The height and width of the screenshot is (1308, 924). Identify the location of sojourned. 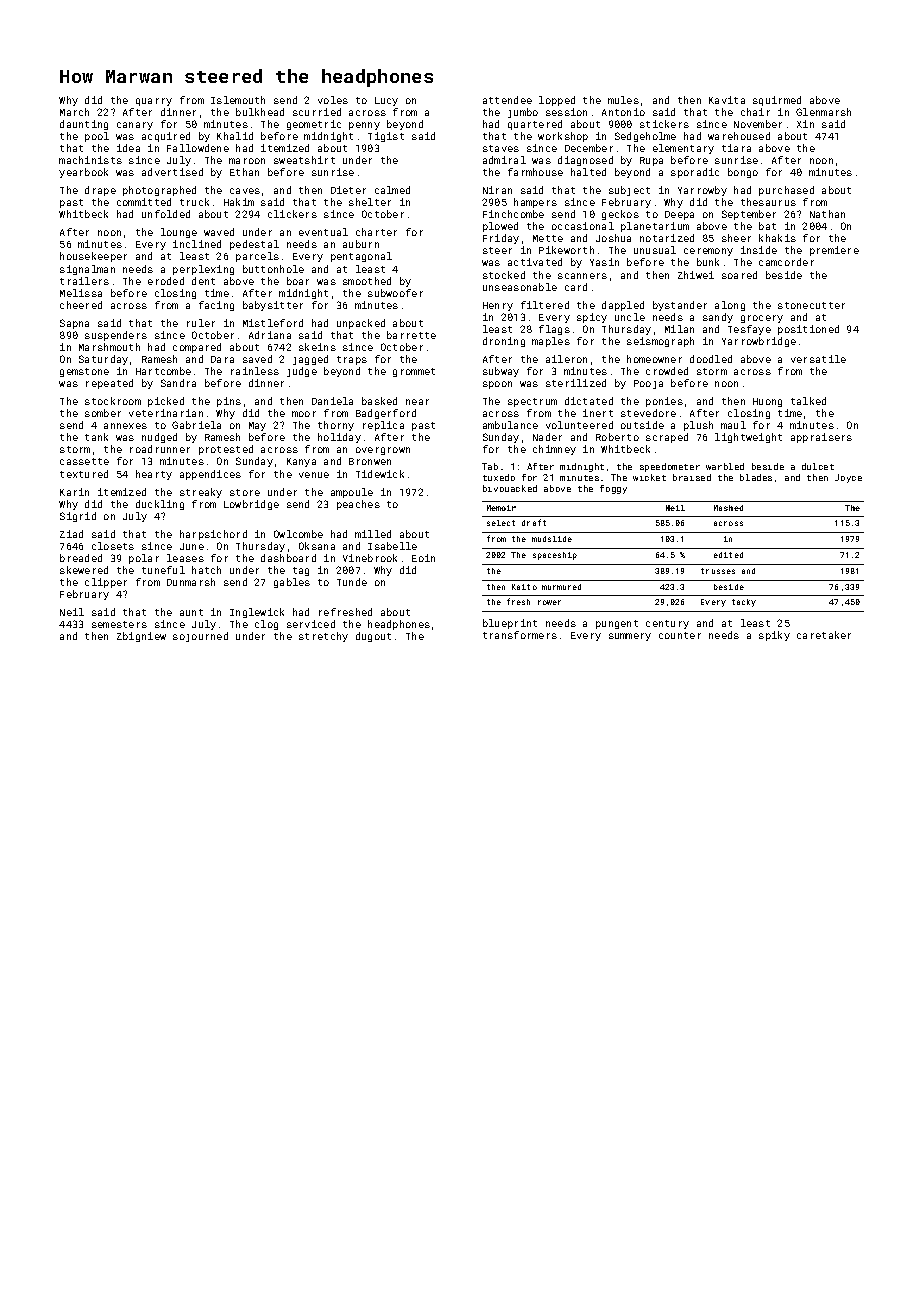
(200, 637).
